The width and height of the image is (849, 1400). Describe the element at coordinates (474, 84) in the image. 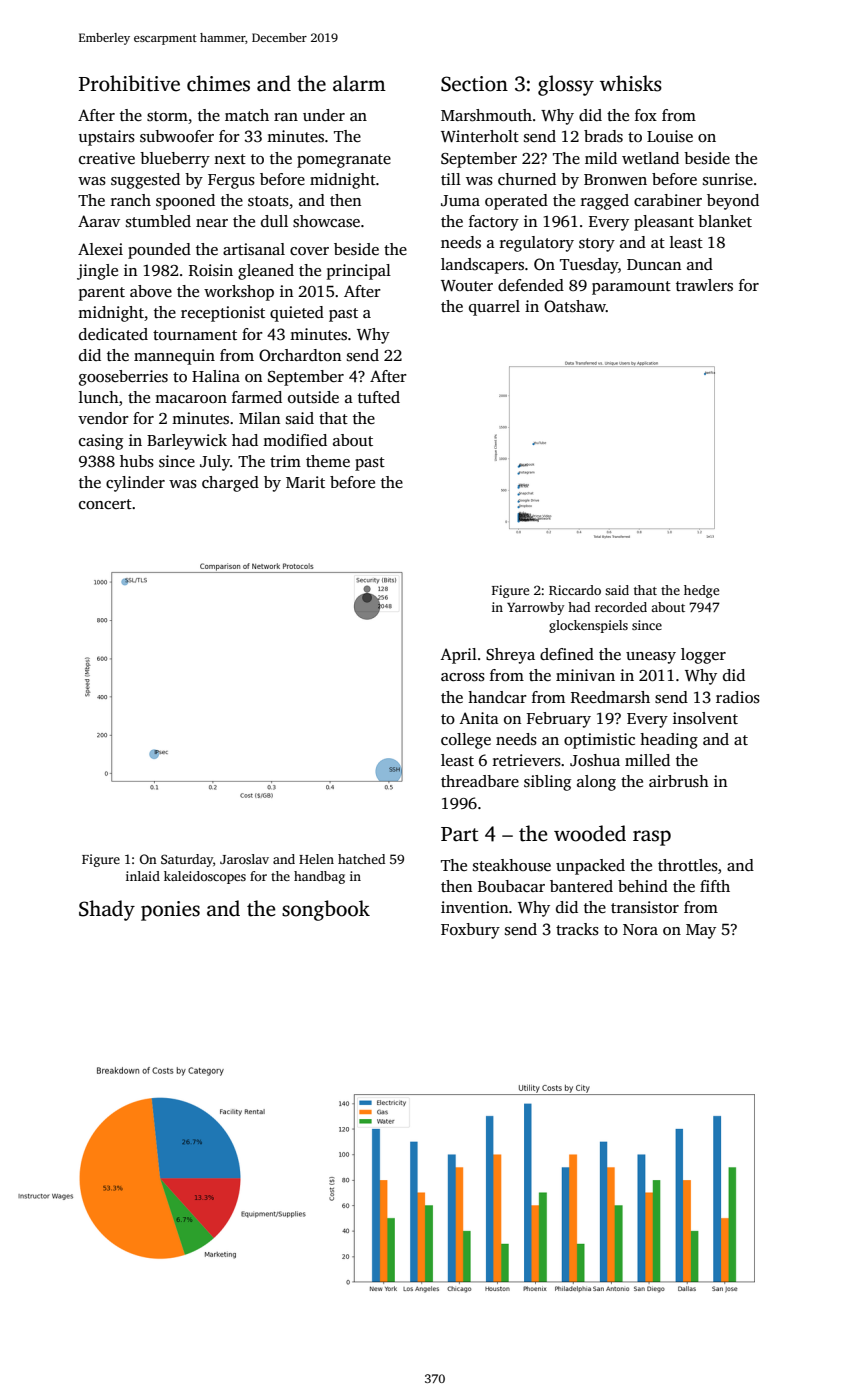

I see `Section` at that location.
